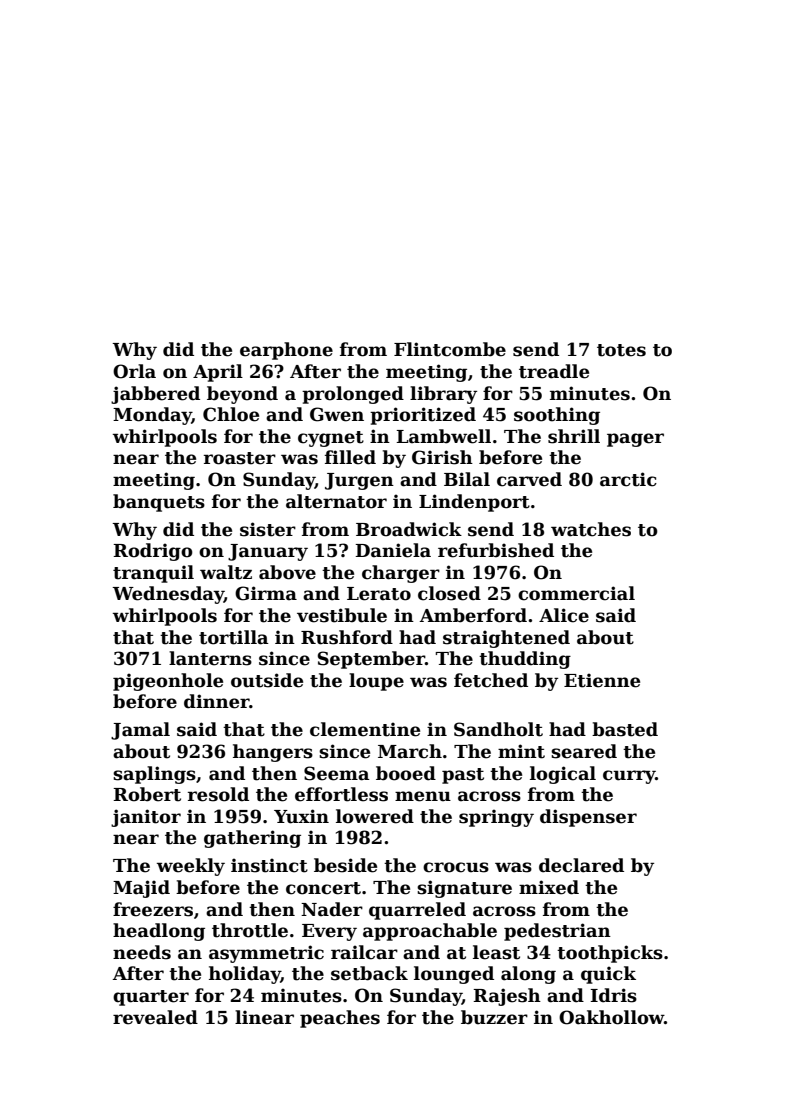 This screenshot has width=788, height=1118. I want to click on library, so click(443, 395).
